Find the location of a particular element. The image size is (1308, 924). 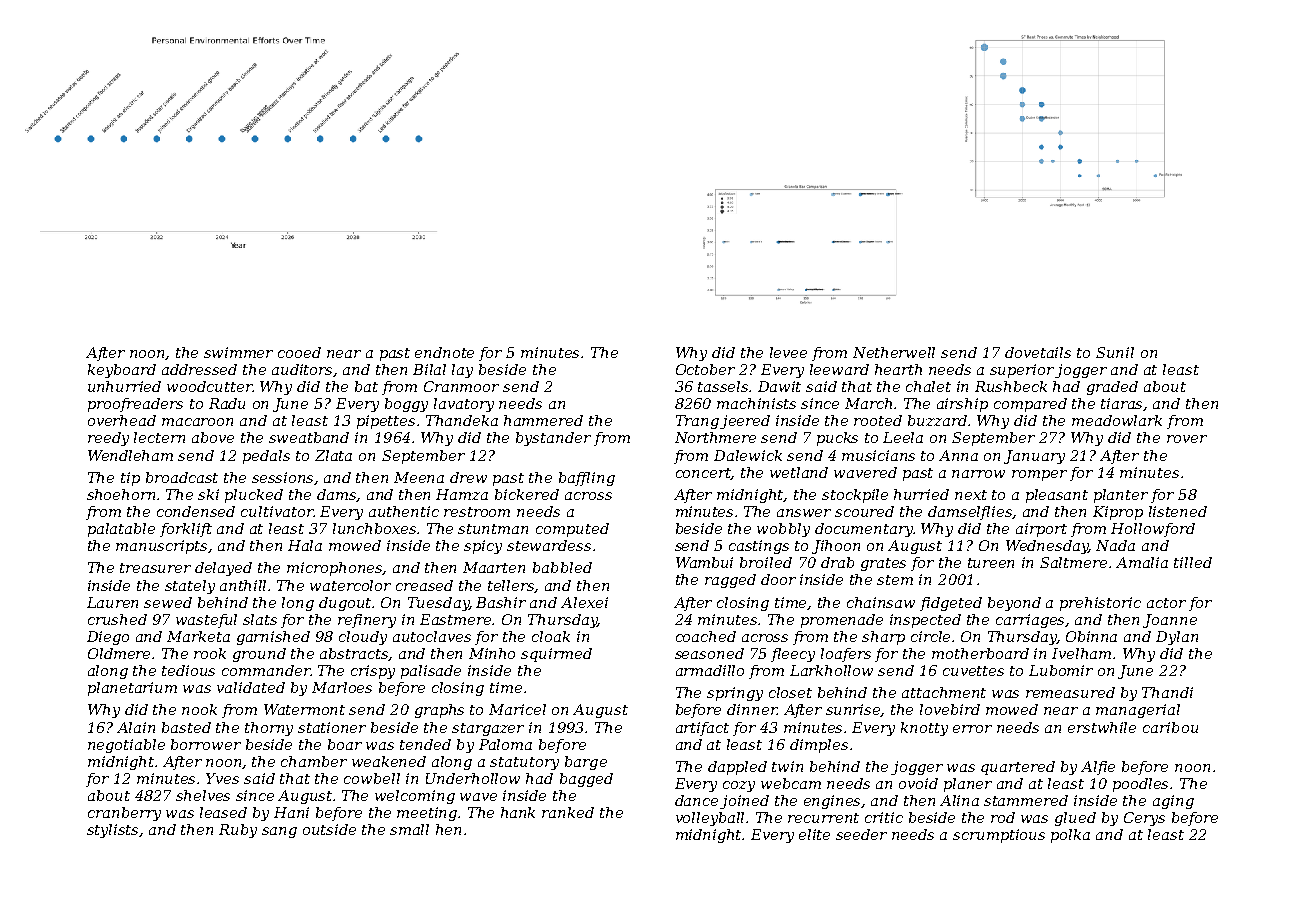

Alain is located at coordinates (136, 727).
